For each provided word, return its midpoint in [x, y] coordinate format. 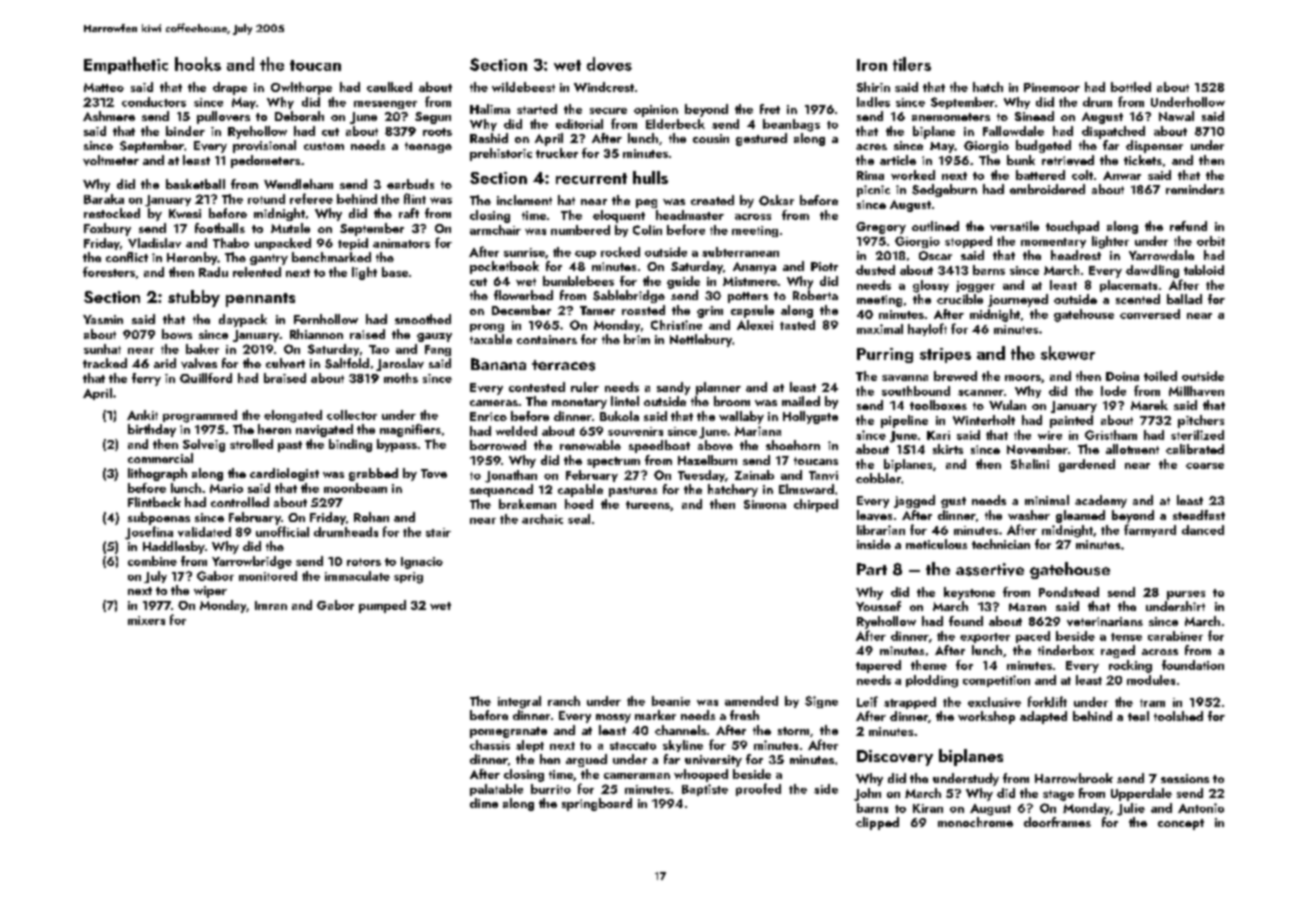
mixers [146, 620]
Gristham [1111, 435]
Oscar [935, 256]
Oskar [776, 200]
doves [609, 64]
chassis [490, 745]
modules [1151, 680]
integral [519, 702]
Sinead [1034, 116]
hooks [198, 64]
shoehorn [793, 445]
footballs [220, 228]
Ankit [142, 415]
